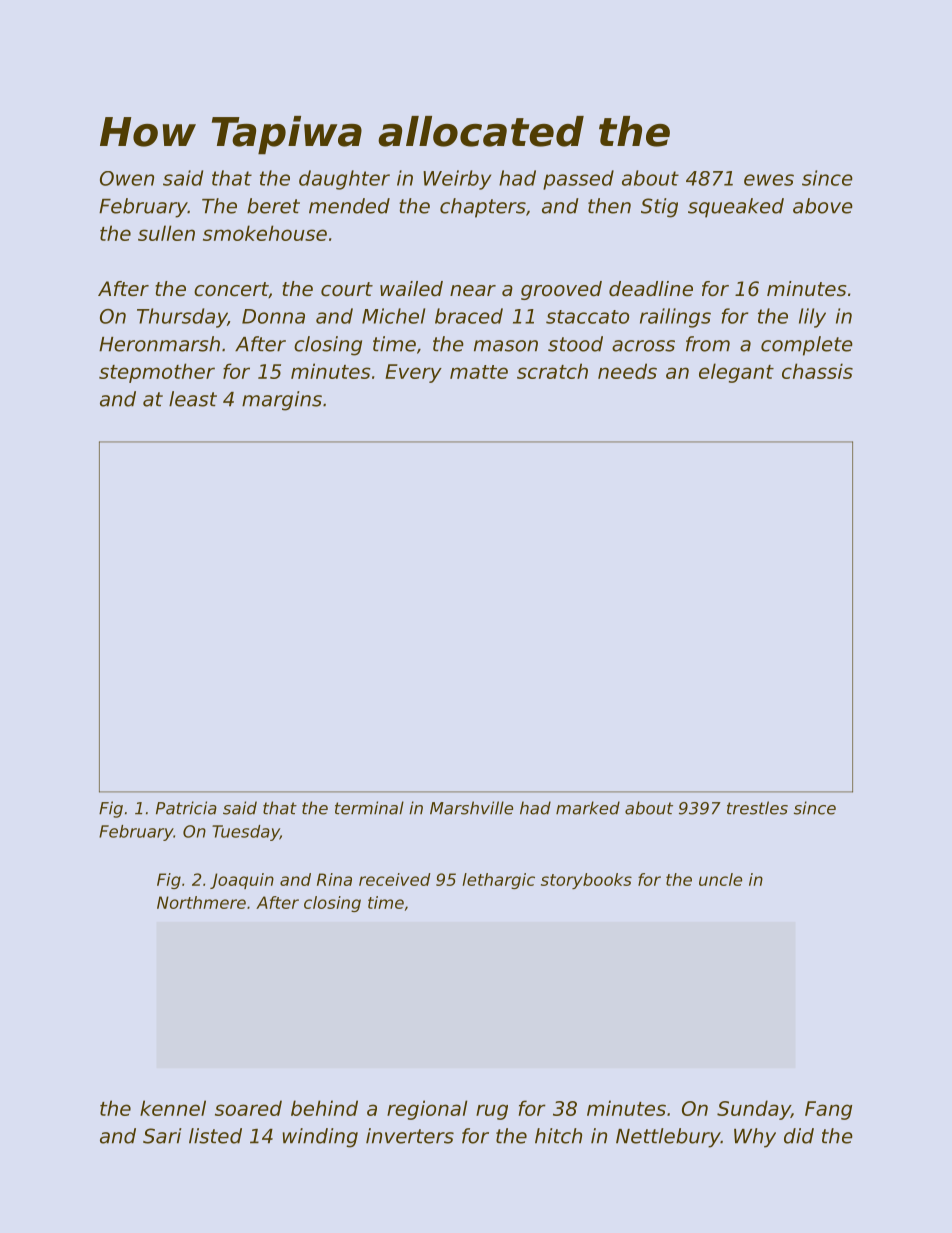 The height and width of the document is (1233, 952). Describe the element at coordinates (193, 399) in the document. I see `least` at that location.
